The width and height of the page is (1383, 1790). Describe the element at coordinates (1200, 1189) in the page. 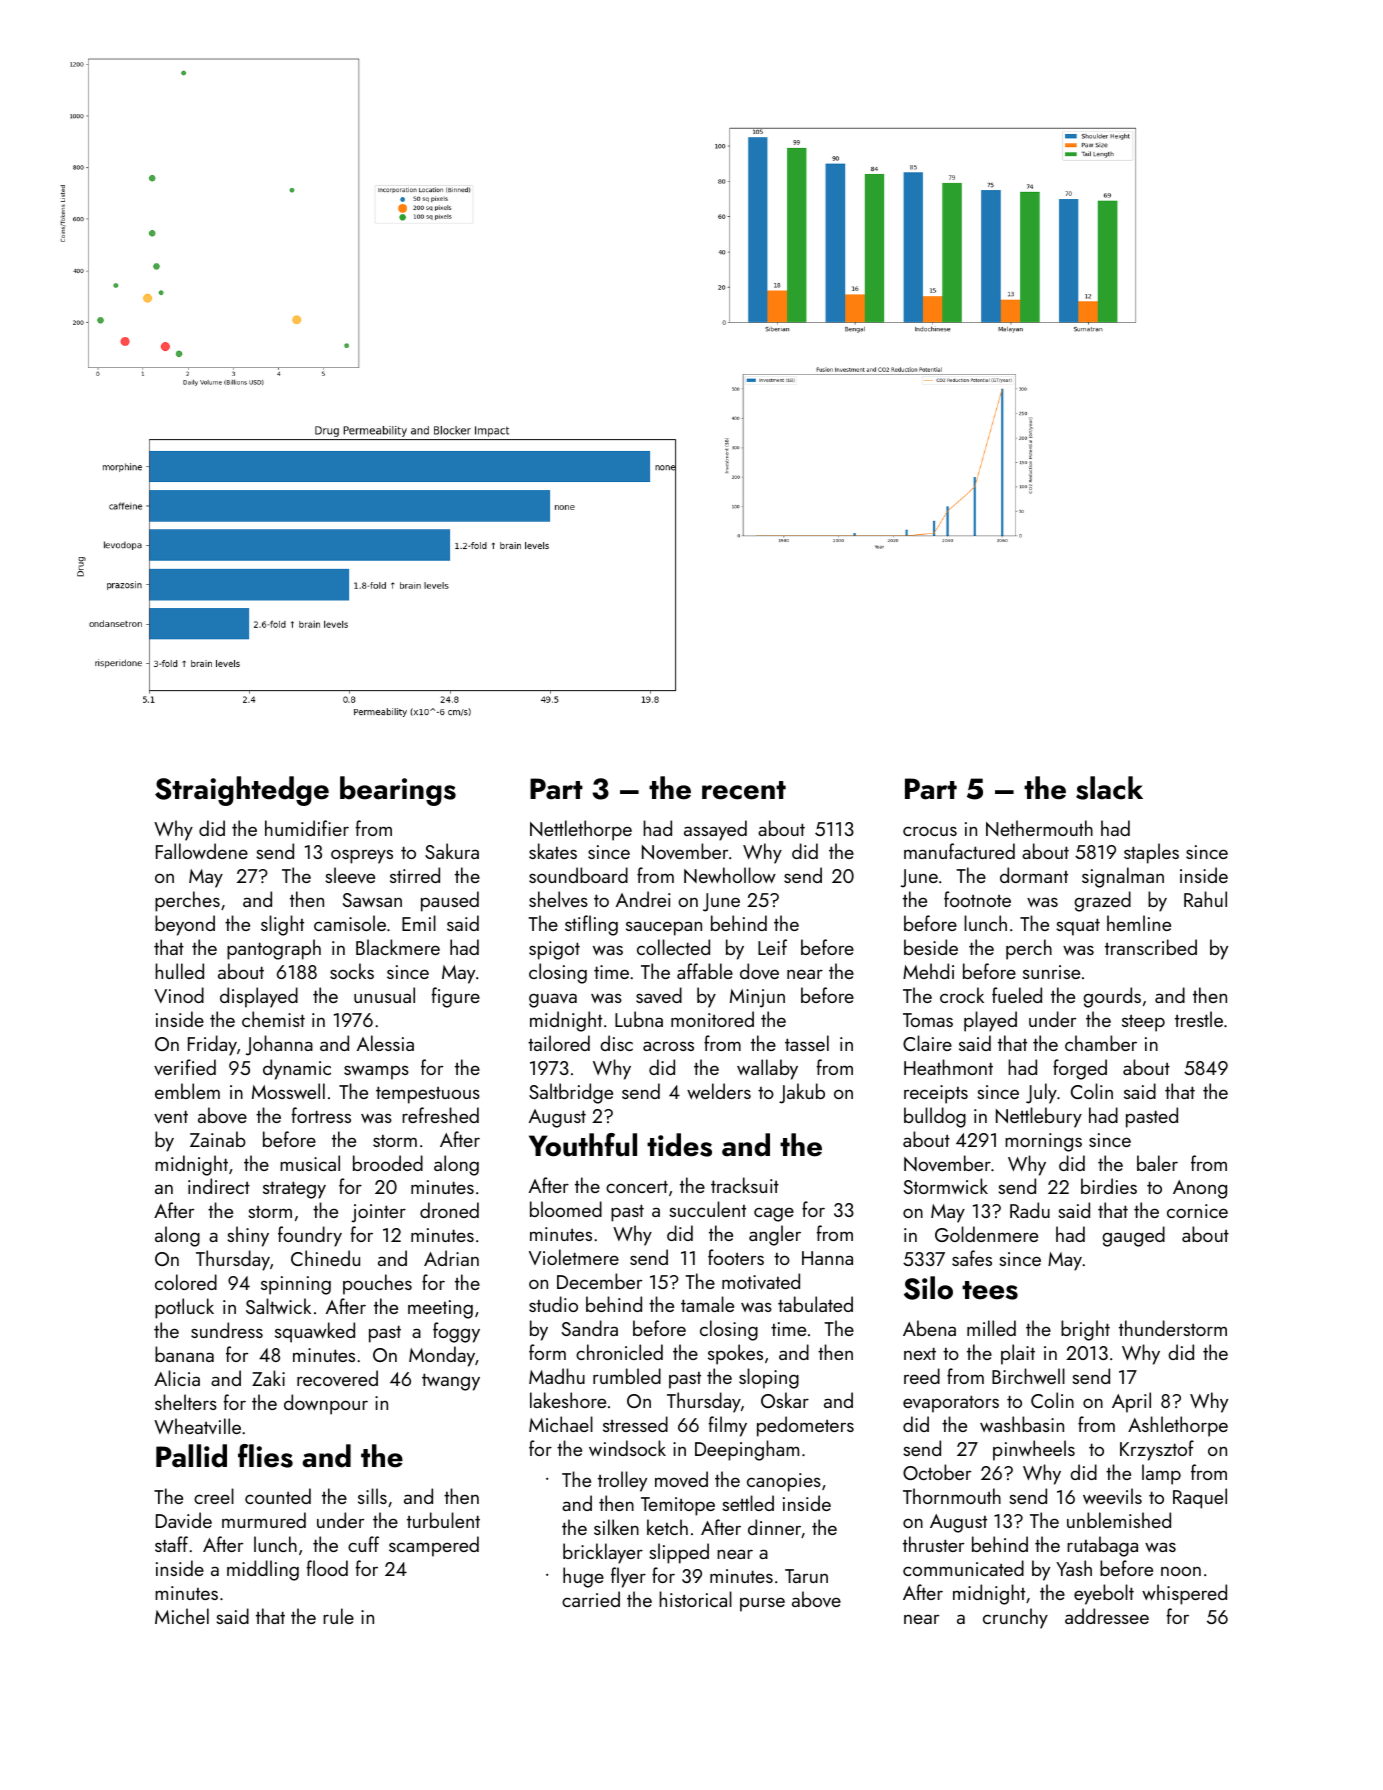

I see `Anong` at that location.
